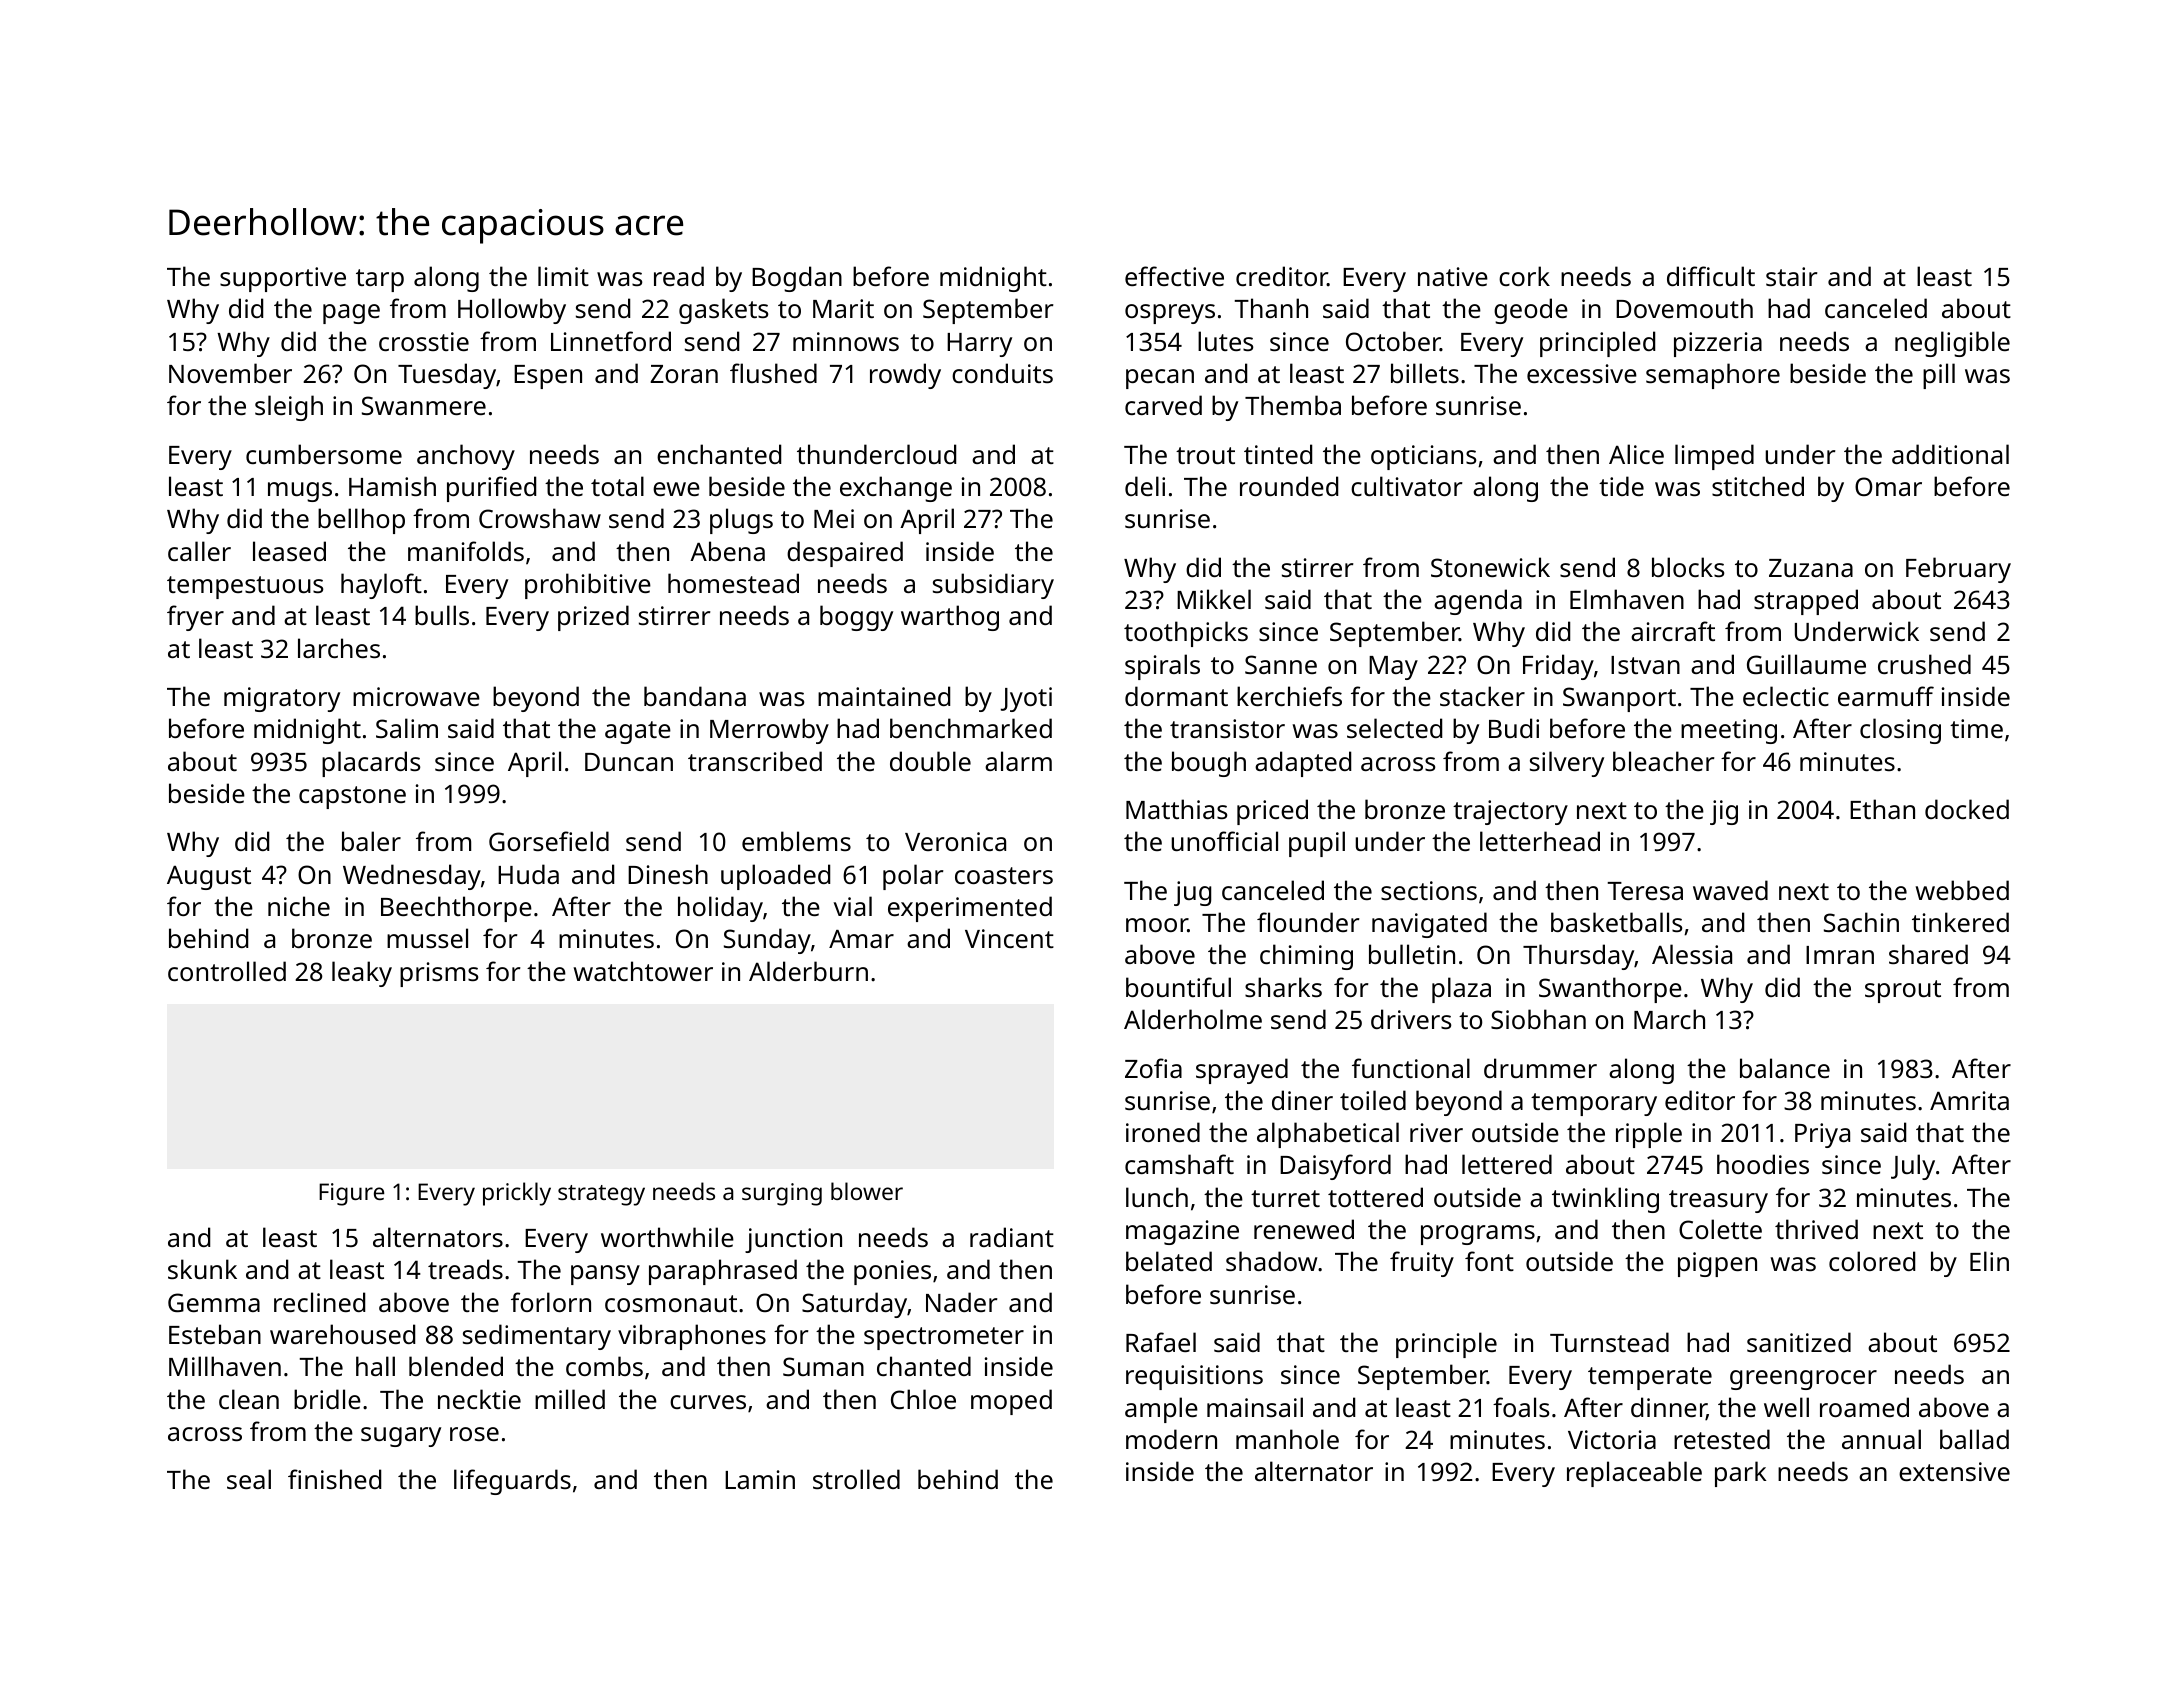 This screenshot has width=2178, height=1683. Describe the element at coordinates (643, 971) in the screenshot. I see `watchtower` at that location.
